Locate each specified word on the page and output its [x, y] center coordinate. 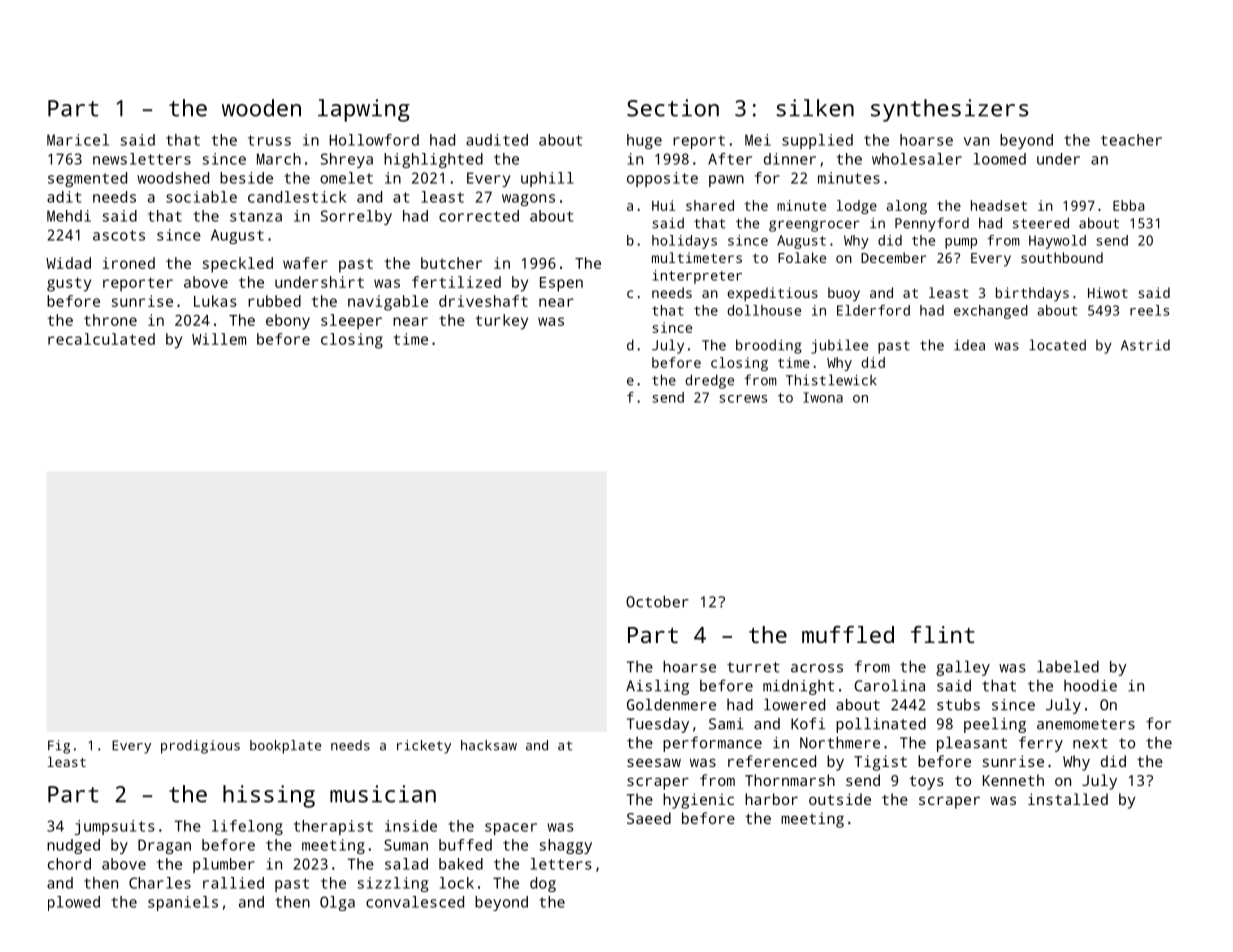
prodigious [200, 747]
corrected [479, 216]
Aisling [657, 687]
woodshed [173, 178]
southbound [1062, 257]
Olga [337, 903]
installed [1068, 799]
